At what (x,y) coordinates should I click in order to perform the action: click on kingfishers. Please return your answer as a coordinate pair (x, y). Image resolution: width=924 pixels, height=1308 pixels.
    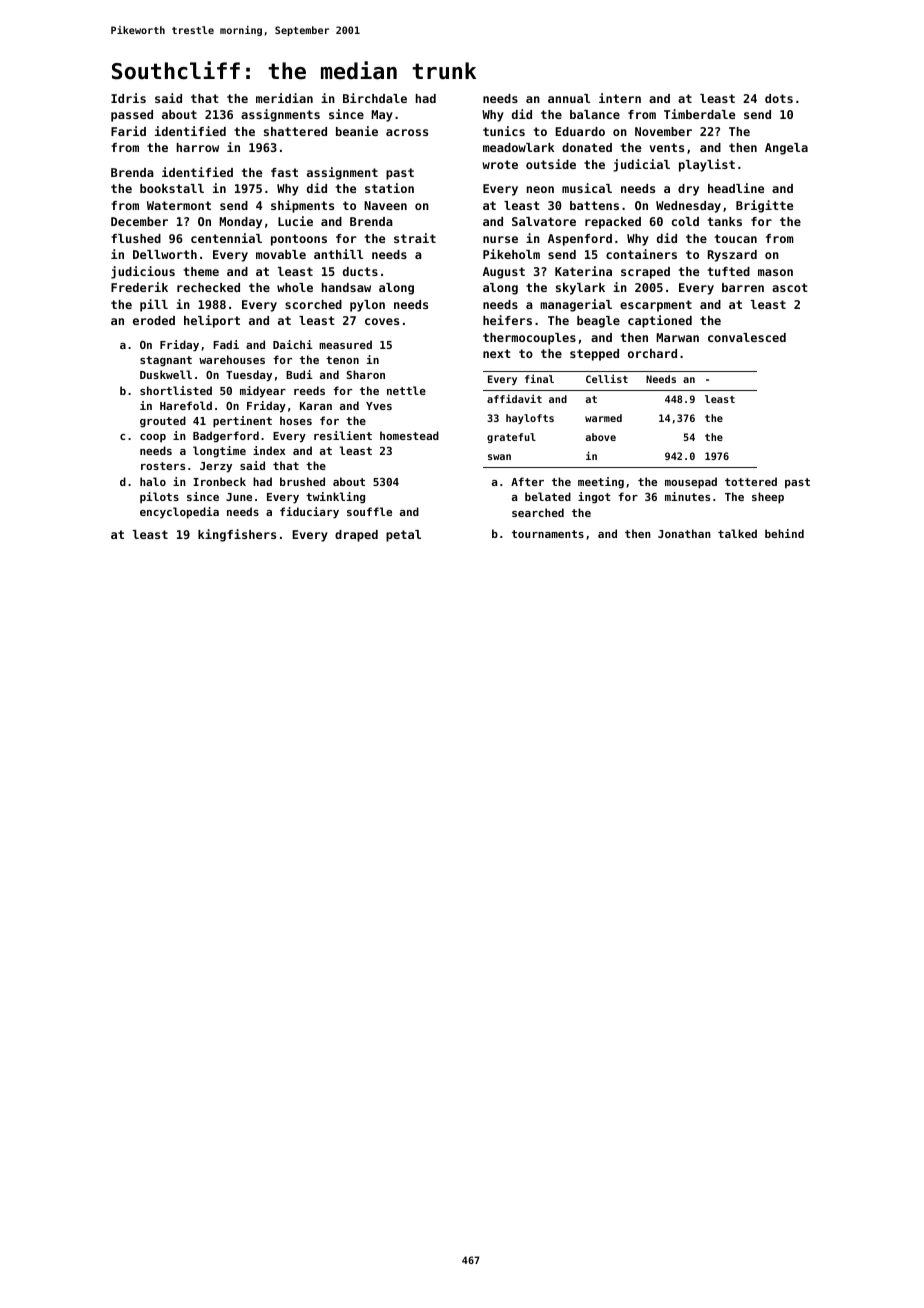
    Looking at the image, I should click on (237, 535).
